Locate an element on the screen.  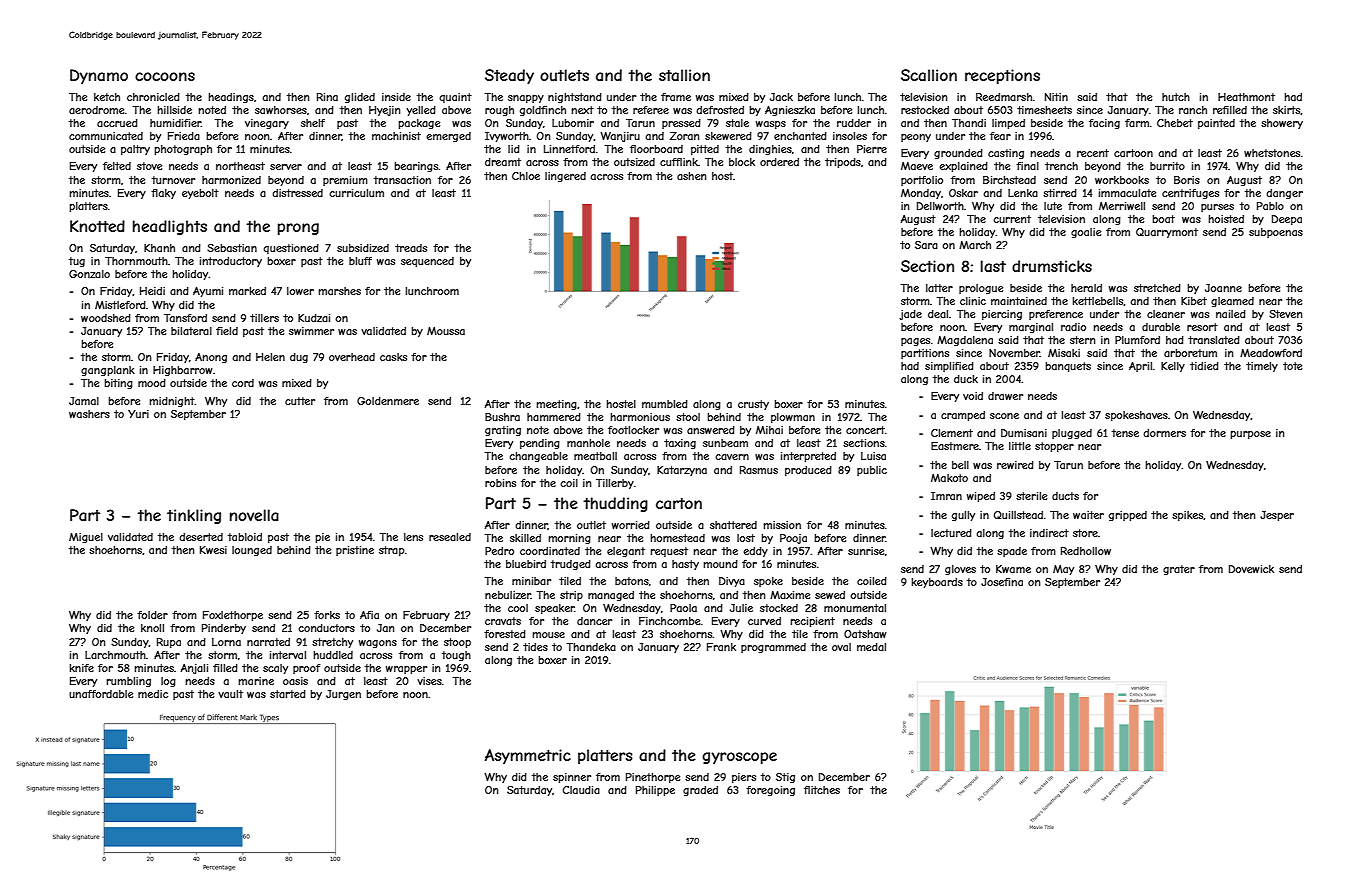
Meadowford is located at coordinates (1271, 353).
